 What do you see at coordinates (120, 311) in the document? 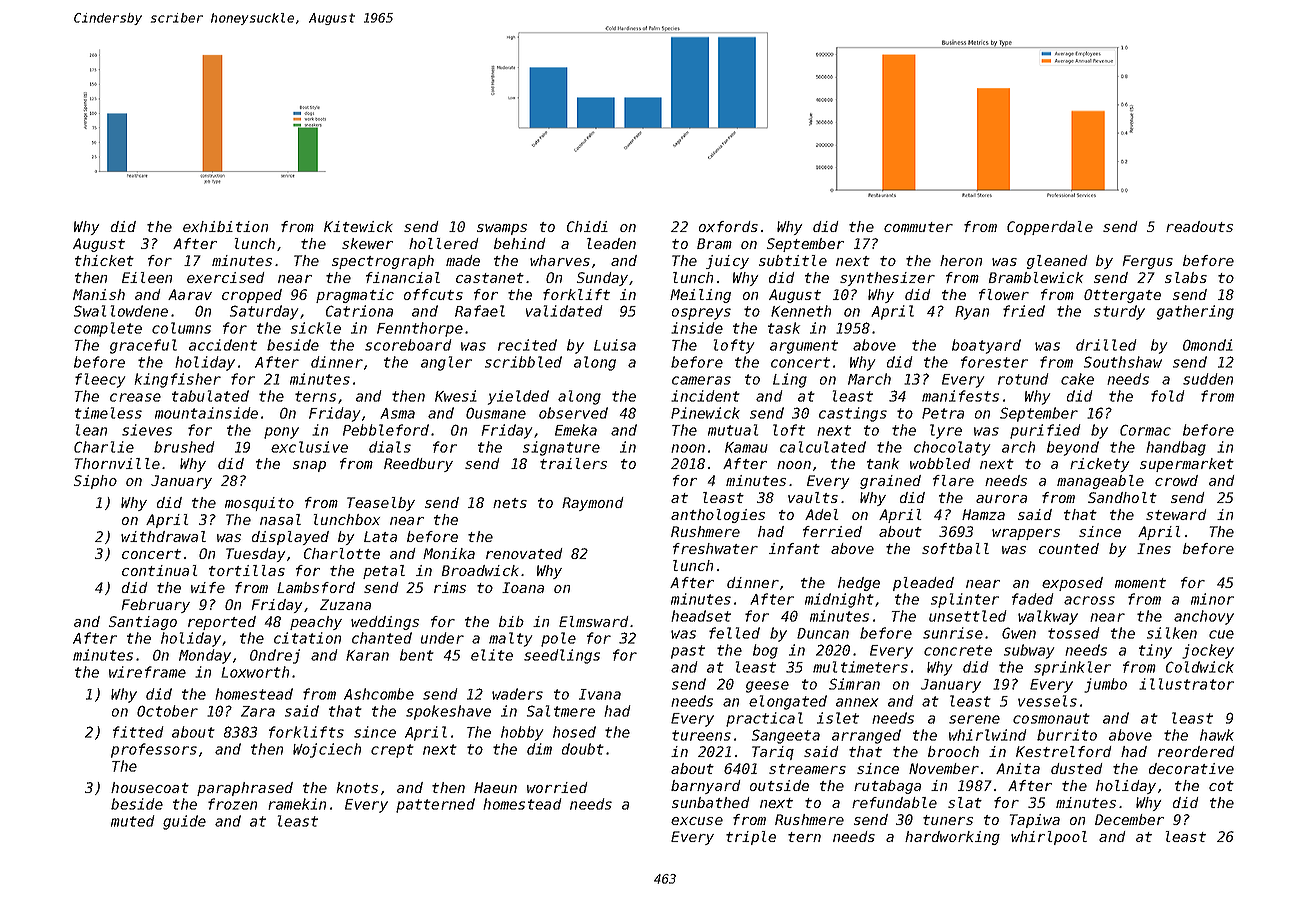
I see `Swallowdene` at bounding box center [120, 311].
